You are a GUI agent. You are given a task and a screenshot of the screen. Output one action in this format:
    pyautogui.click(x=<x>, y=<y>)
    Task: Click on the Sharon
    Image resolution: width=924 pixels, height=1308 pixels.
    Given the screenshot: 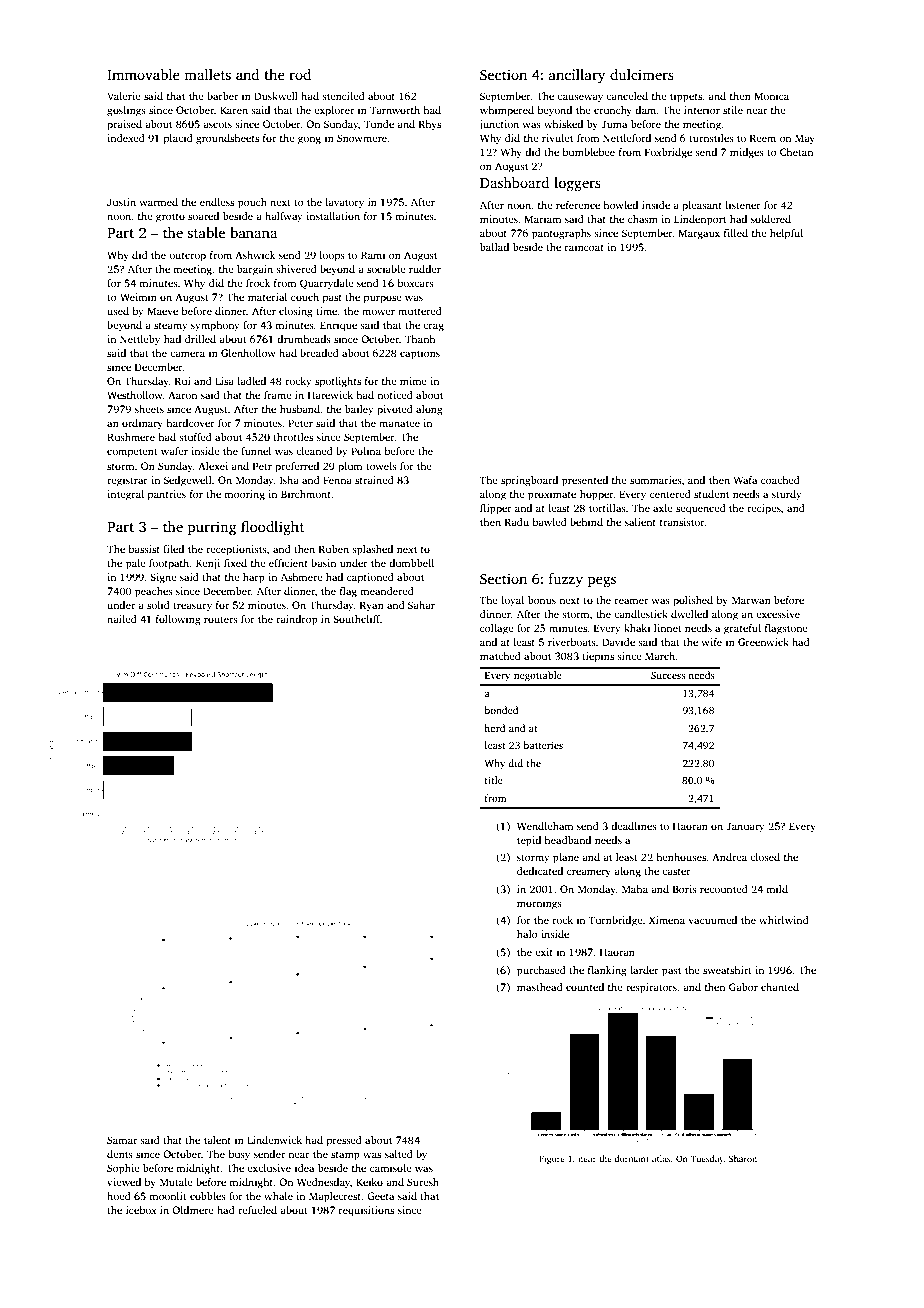 What is the action you would take?
    pyautogui.click(x=743, y=1158)
